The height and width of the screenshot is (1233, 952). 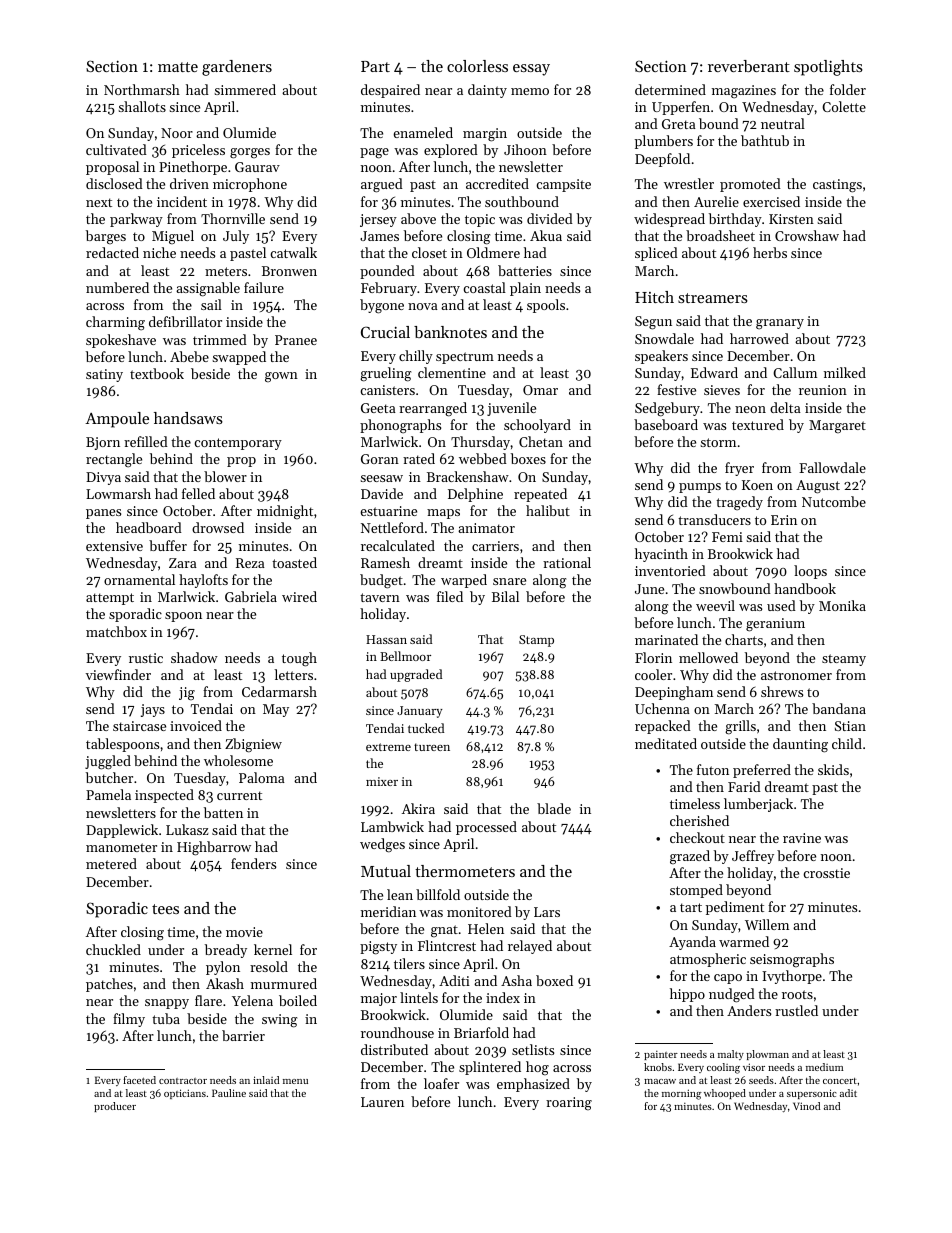 What do you see at coordinates (426, 728) in the screenshot?
I see `tucked` at bounding box center [426, 728].
